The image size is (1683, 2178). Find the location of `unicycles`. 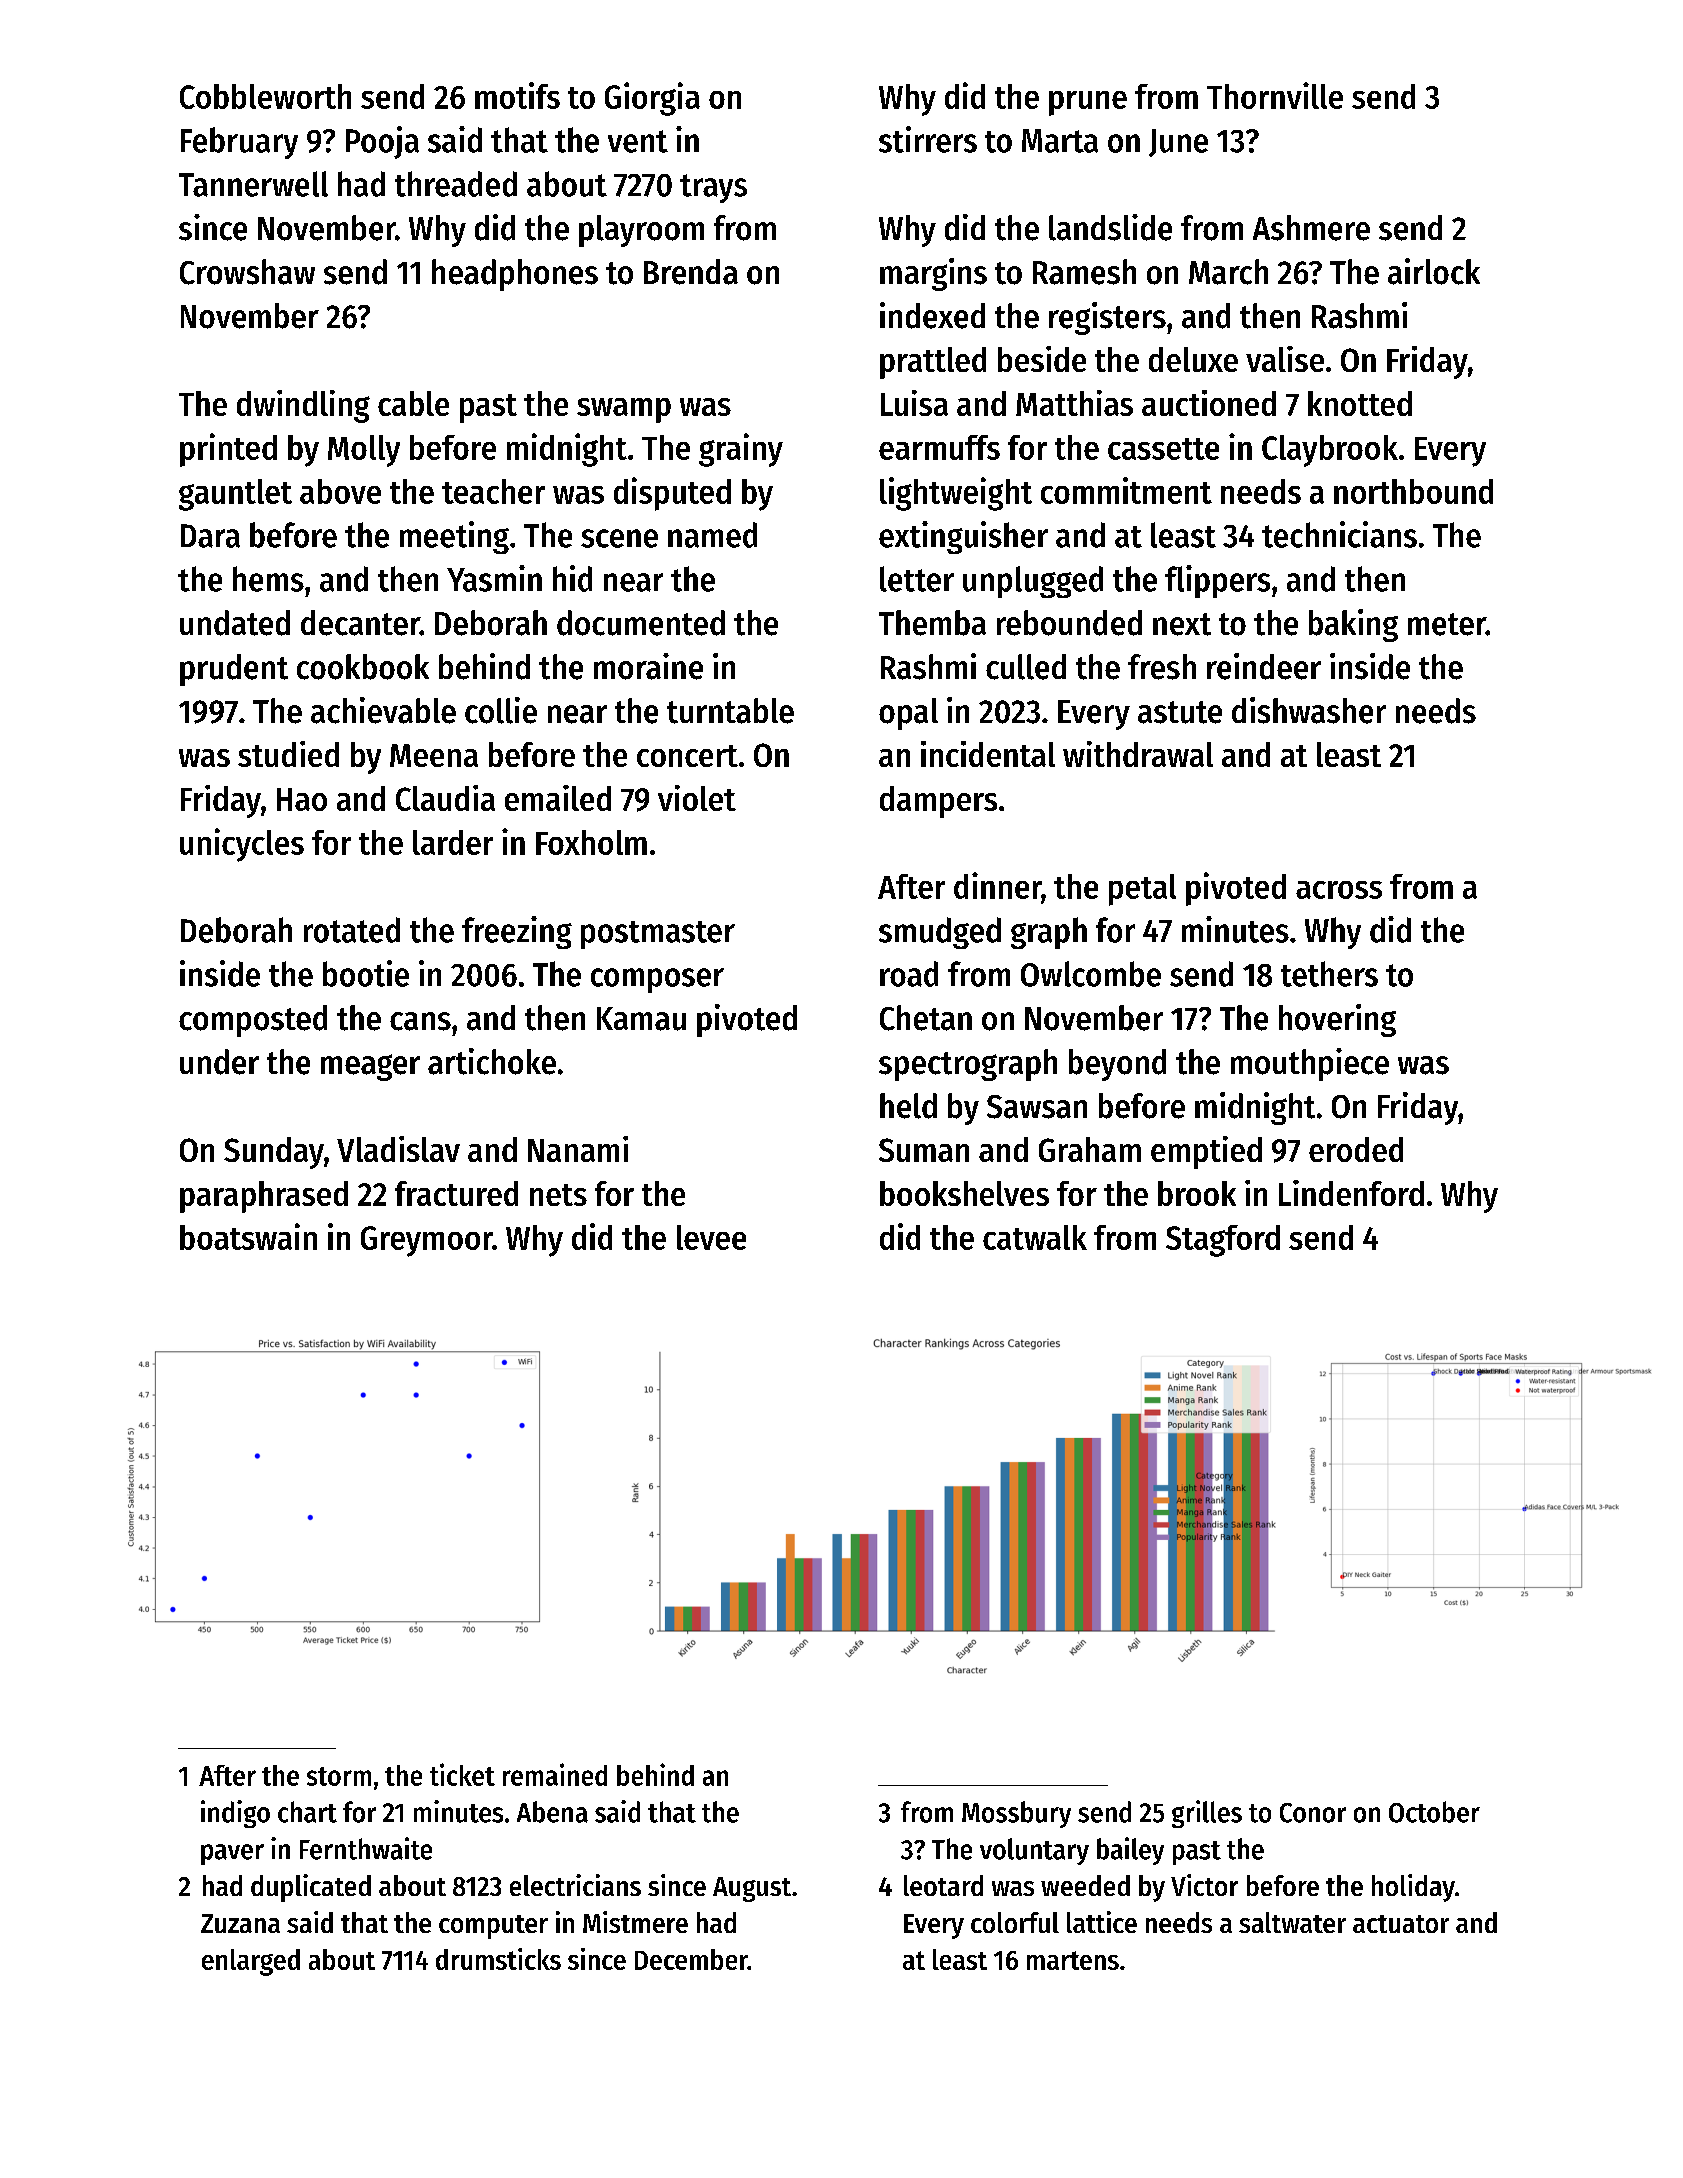

unicycles is located at coordinates (242, 845).
